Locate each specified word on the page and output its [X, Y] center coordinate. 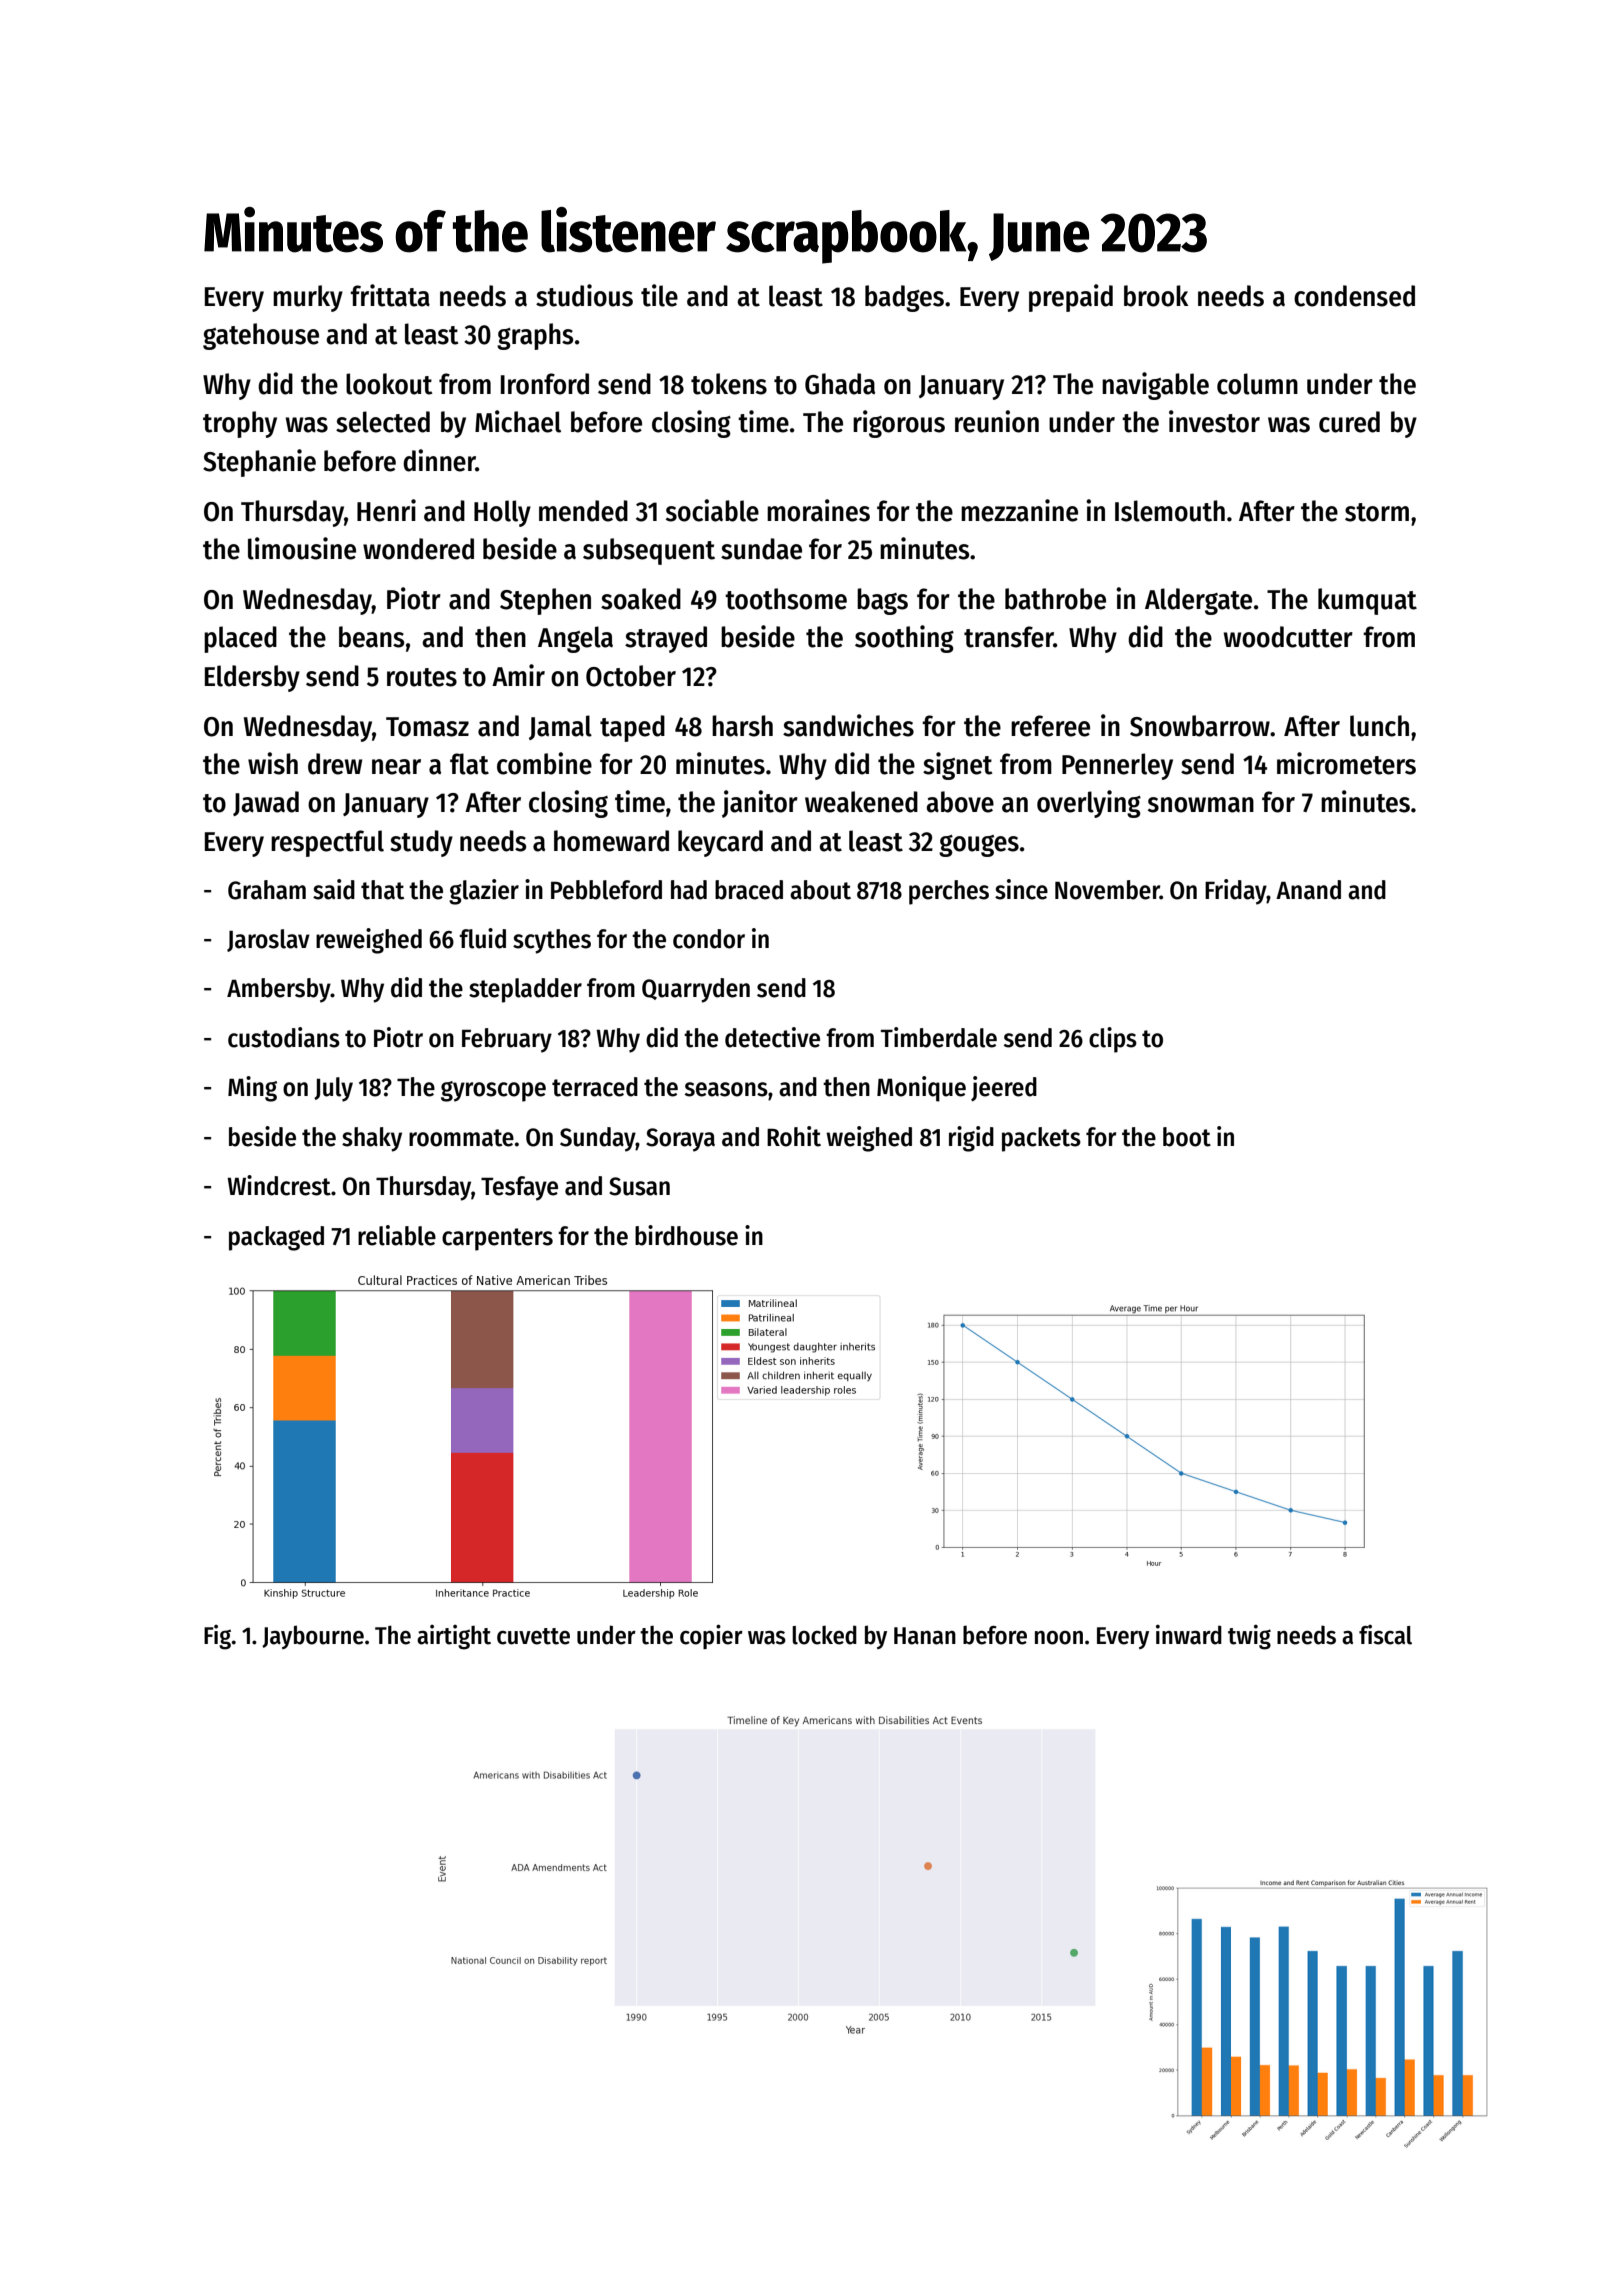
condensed [1354, 296]
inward [1189, 1634]
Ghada [840, 384]
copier [711, 1636]
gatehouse [261, 336]
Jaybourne [313, 1637]
